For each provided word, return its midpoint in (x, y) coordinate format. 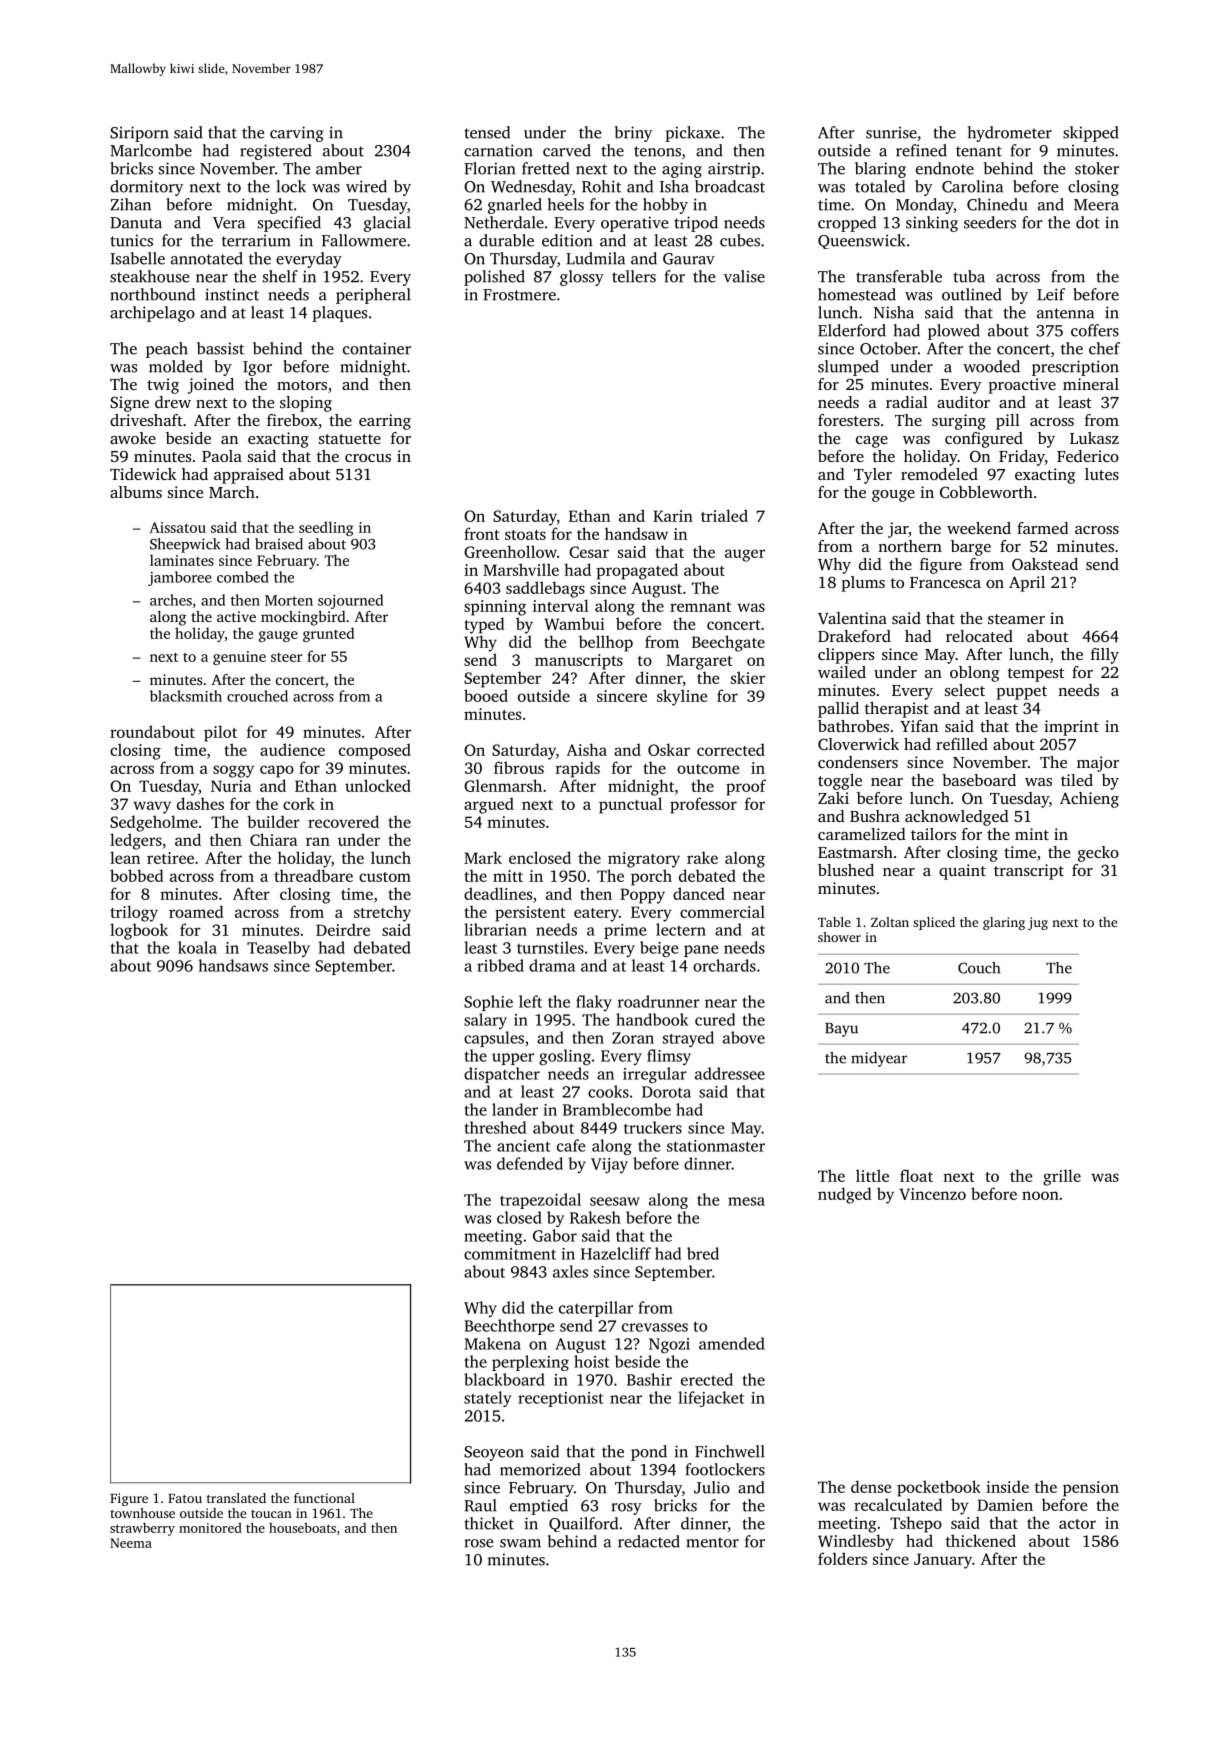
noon (1040, 1195)
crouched (257, 696)
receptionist (560, 1399)
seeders (990, 222)
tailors (933, 834)
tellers (634, 276)
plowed (954, 332)
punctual (630, 805)
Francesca (945, 582)
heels (566, 204)
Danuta (136, 223)
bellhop (606, 643)
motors (302, 385)
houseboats (302, 1527)
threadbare (313, 875)
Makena (492, 1343)
